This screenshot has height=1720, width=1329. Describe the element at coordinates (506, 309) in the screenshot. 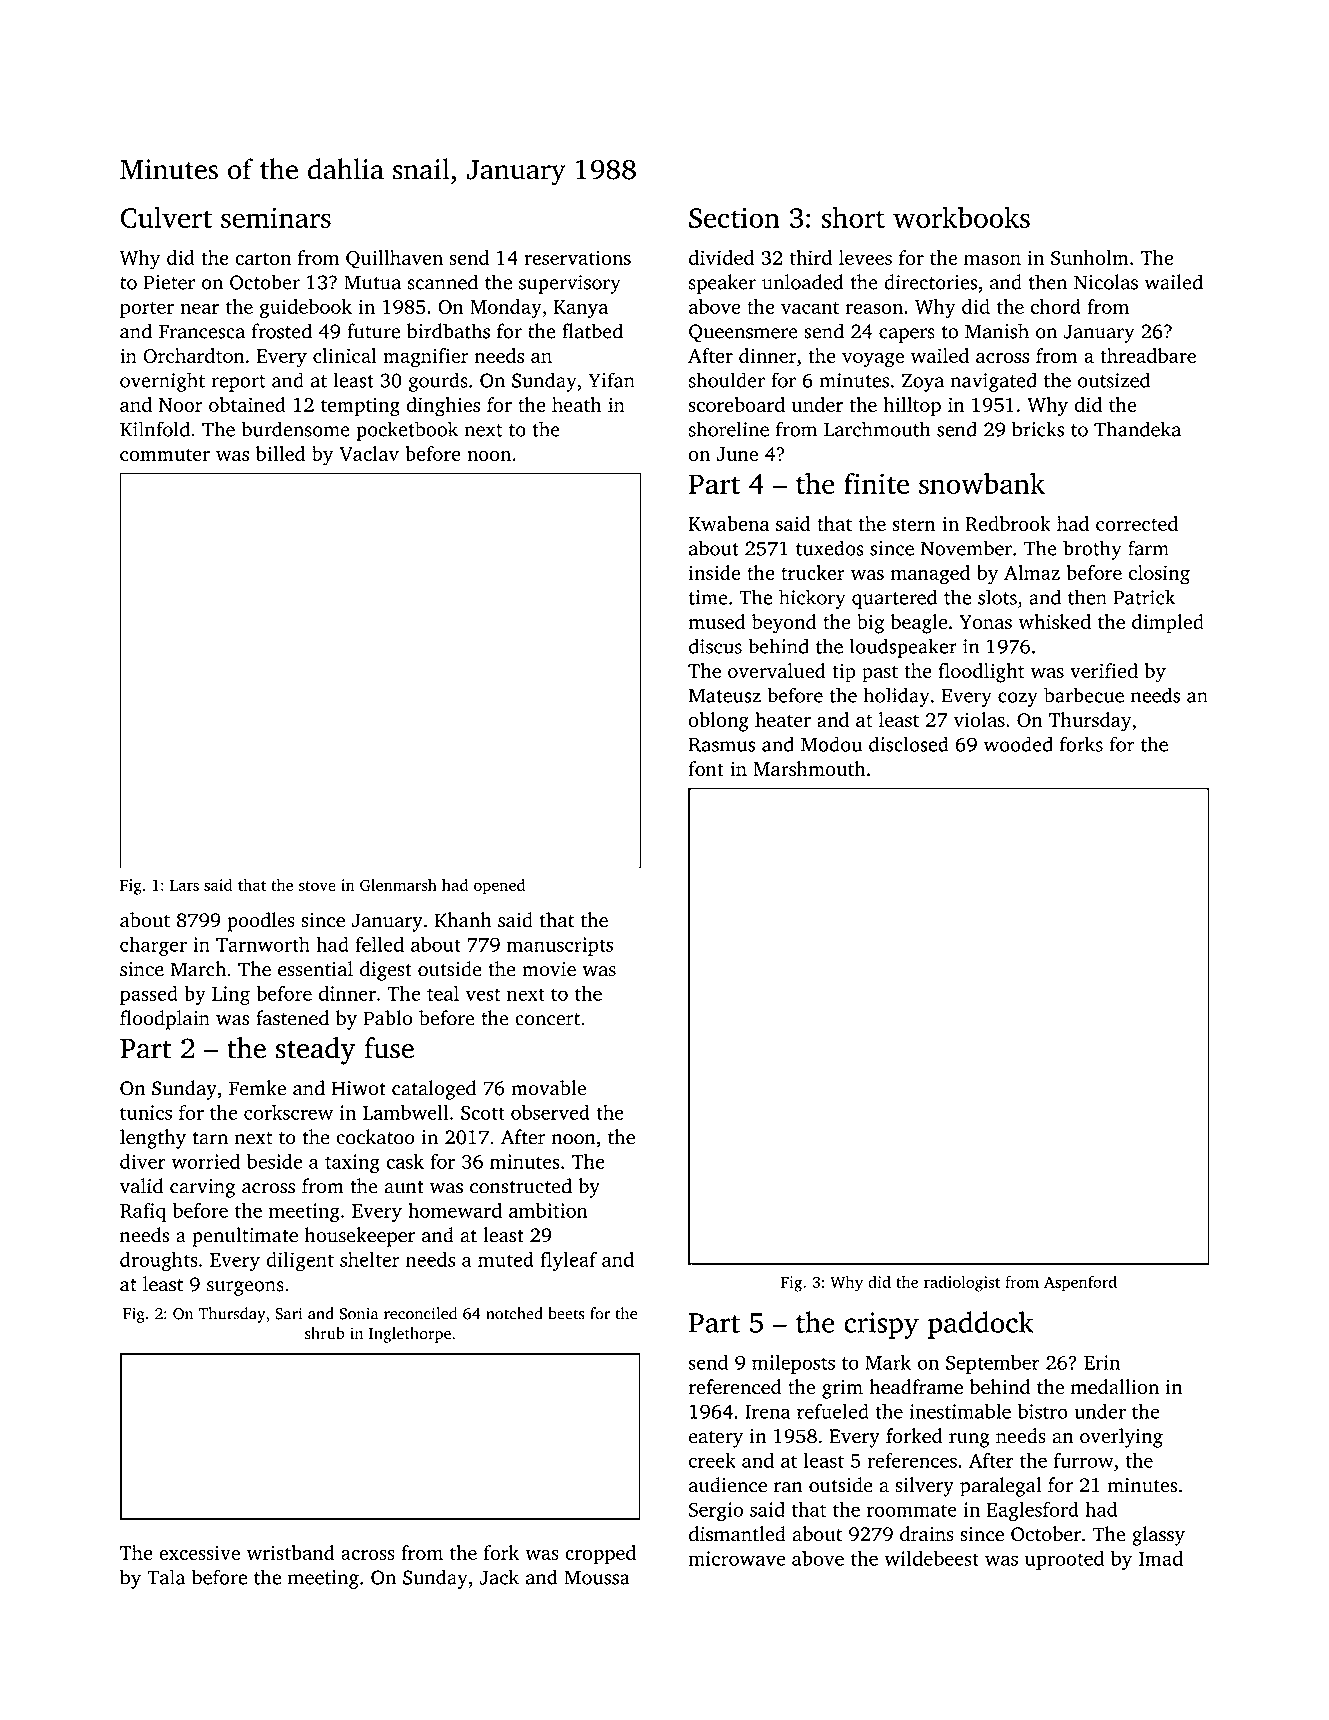

I see `Monday` at that location.
